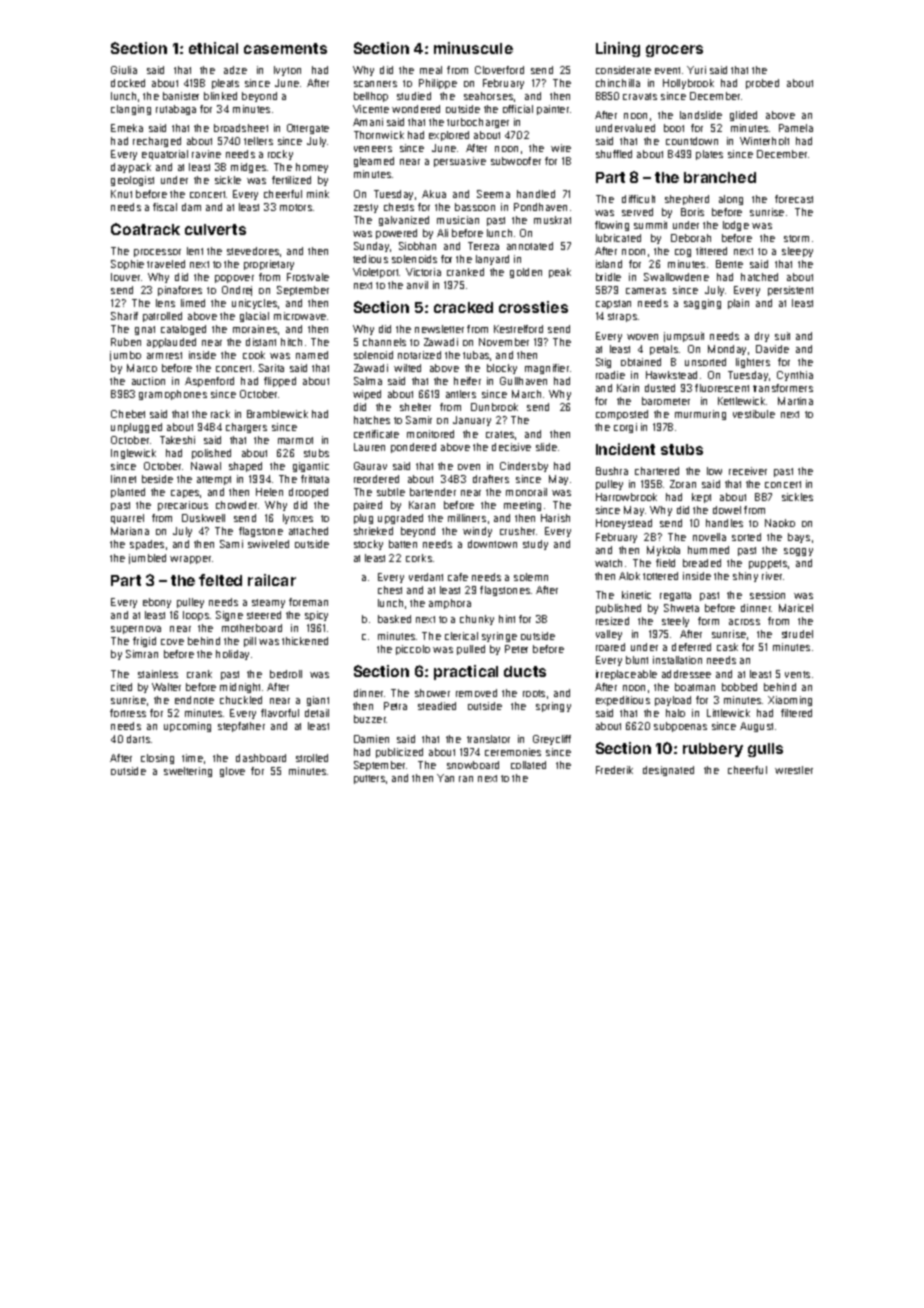 The height and width of the page is (1308, 924). Describe the element at coordinates (618, 49) in the page. I see `Lining` at that location.
